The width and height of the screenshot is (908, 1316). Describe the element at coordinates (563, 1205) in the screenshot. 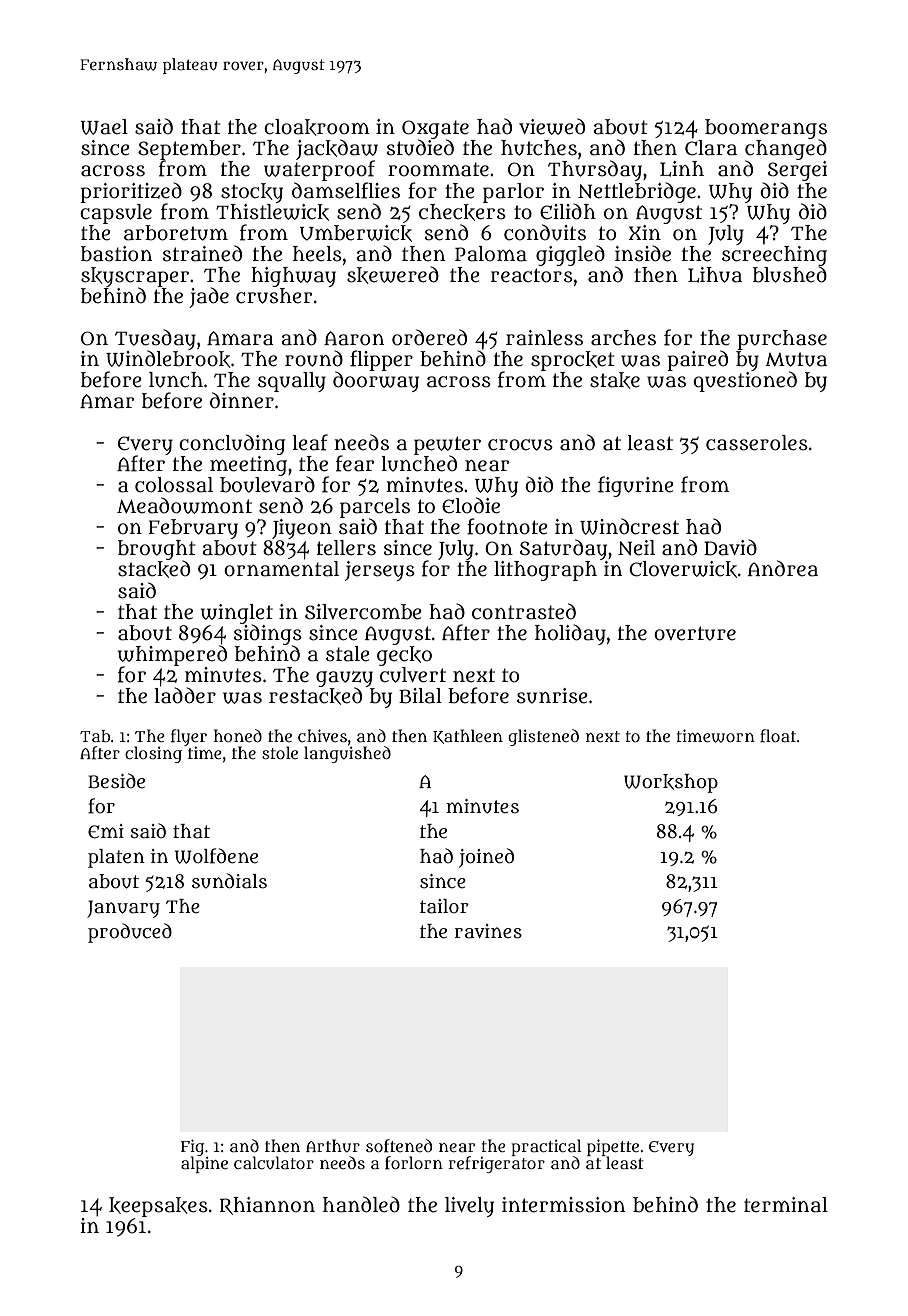

I see `intermission` at that location.
